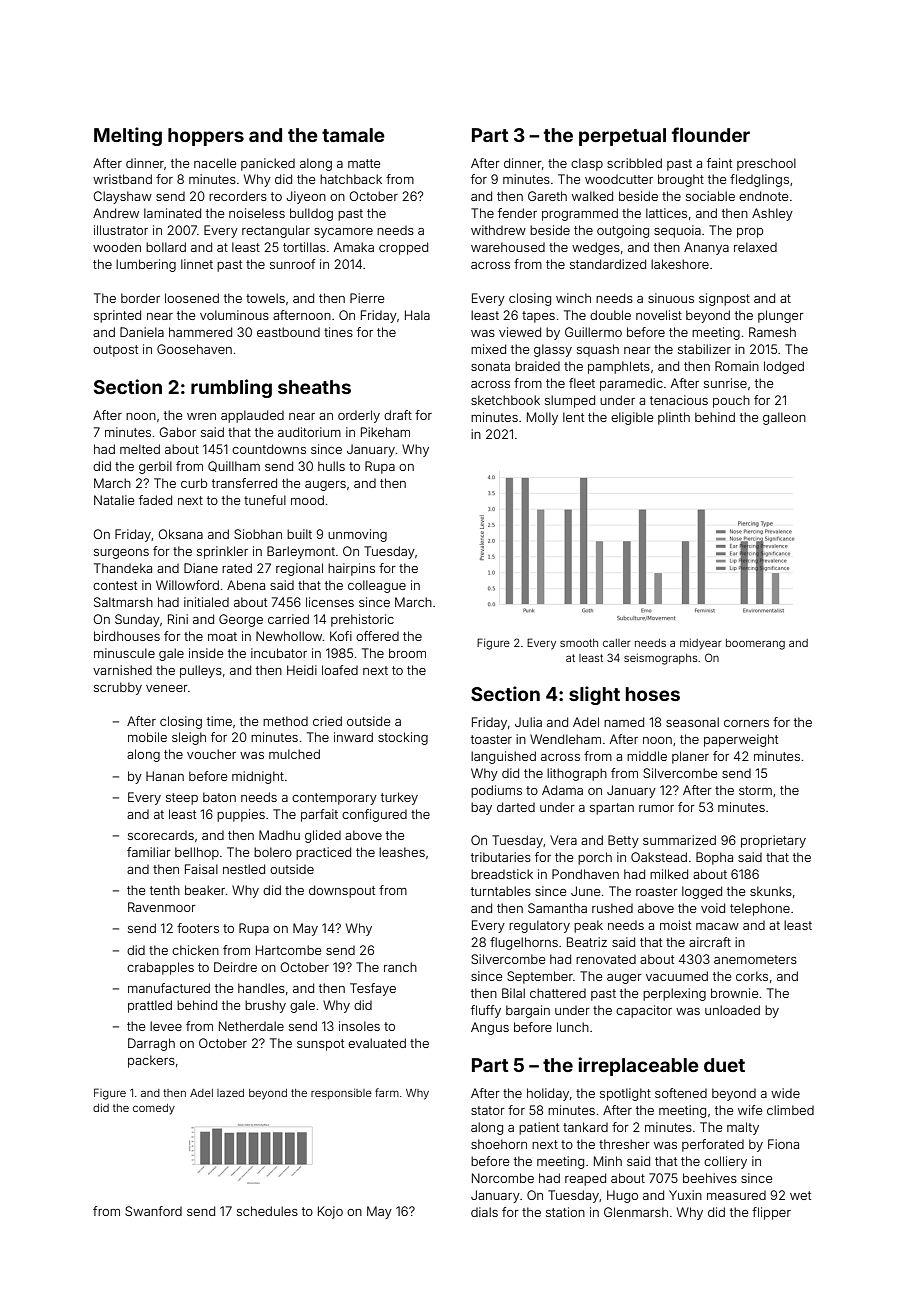 The height and width of the screenshot is (1316, 908). What do you see at coordinates (343, 233) in the screenshot?
I see `sycamore` at bounding box center [343, 233].
